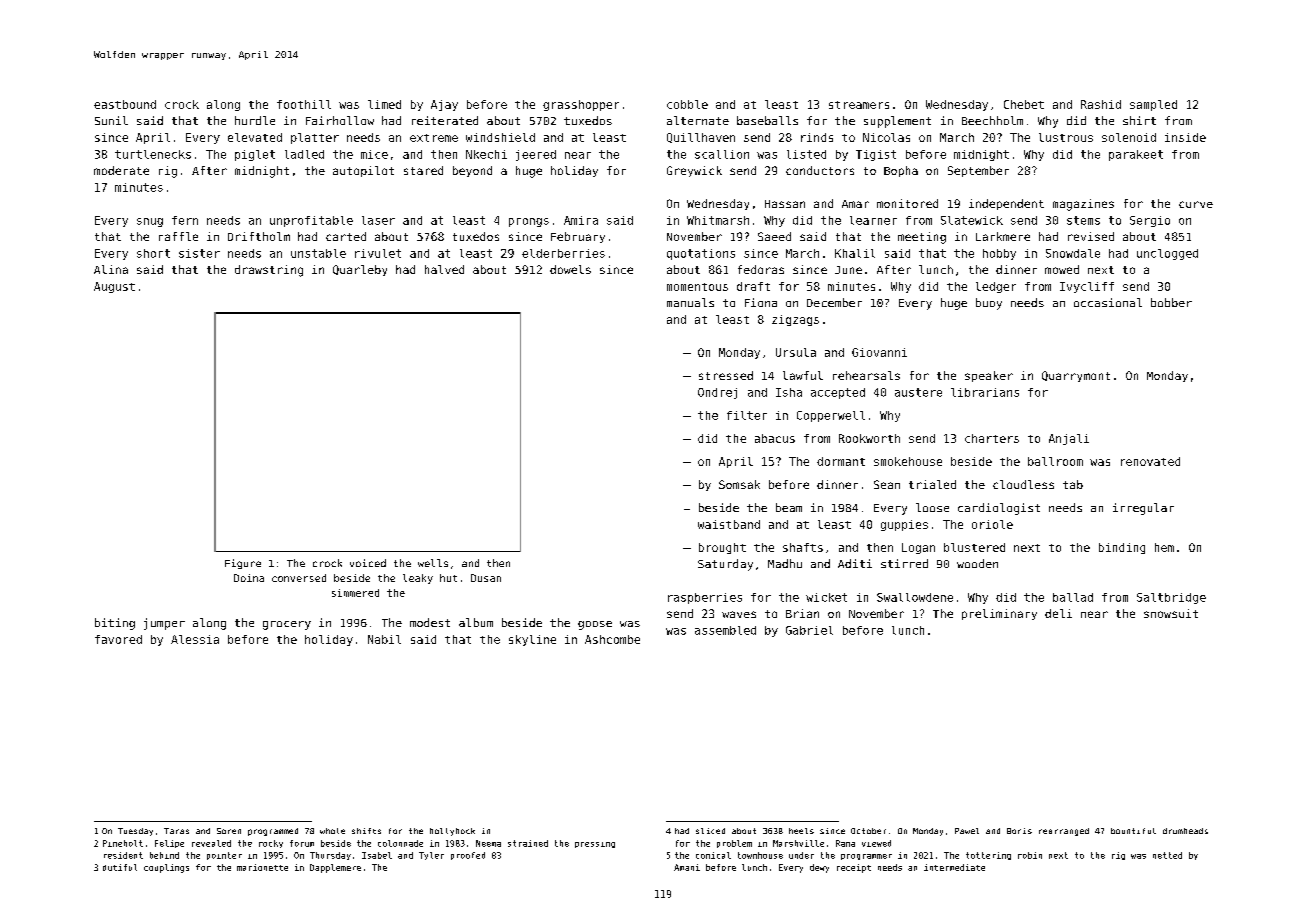 The image size is (1308, 924). What do you see at coordinates (1101, 104) in the screenshot?
I see `Rashid` at bounding box center [1101, 104].
